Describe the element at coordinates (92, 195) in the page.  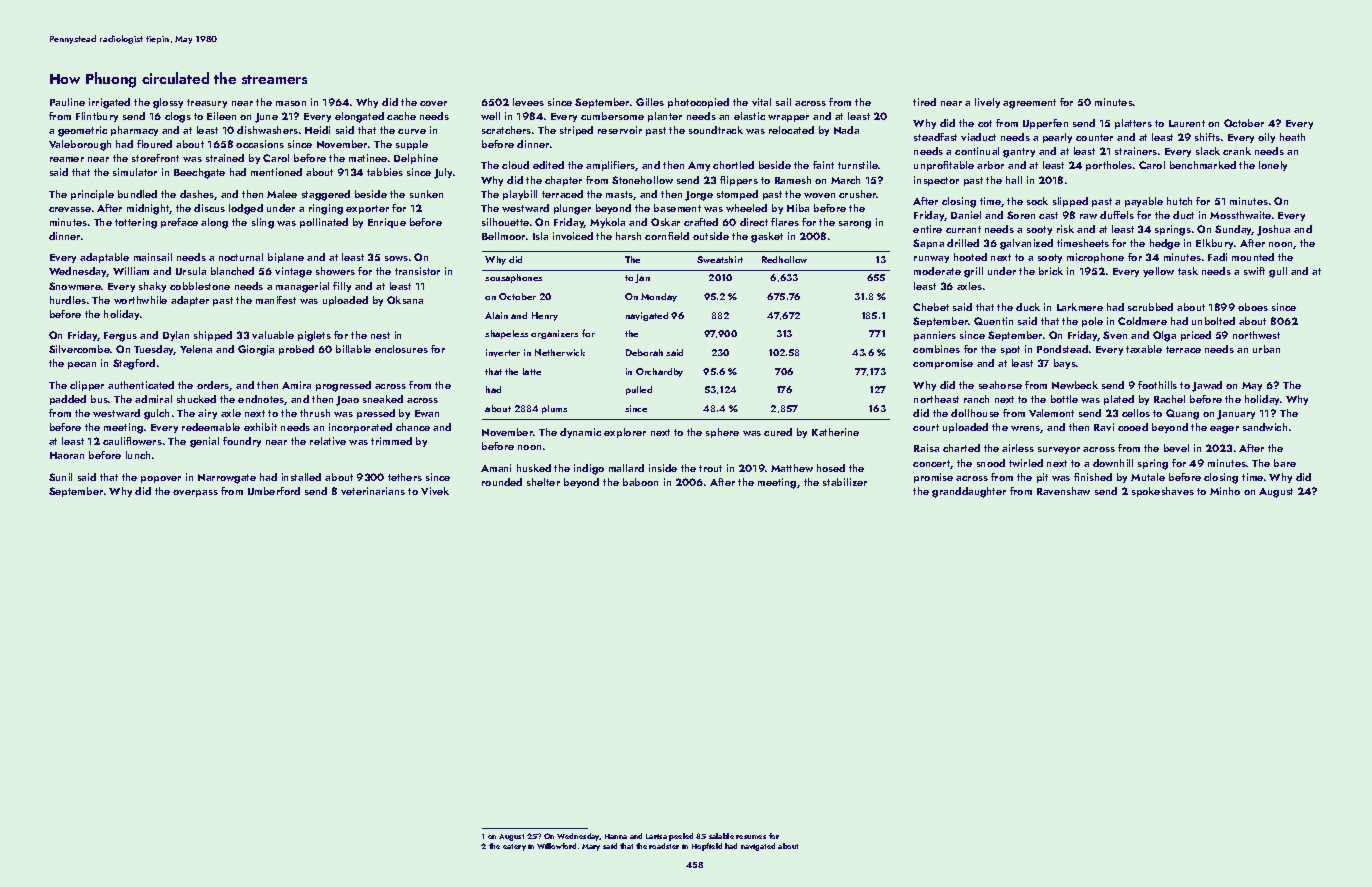
I see `principle` at that location.
